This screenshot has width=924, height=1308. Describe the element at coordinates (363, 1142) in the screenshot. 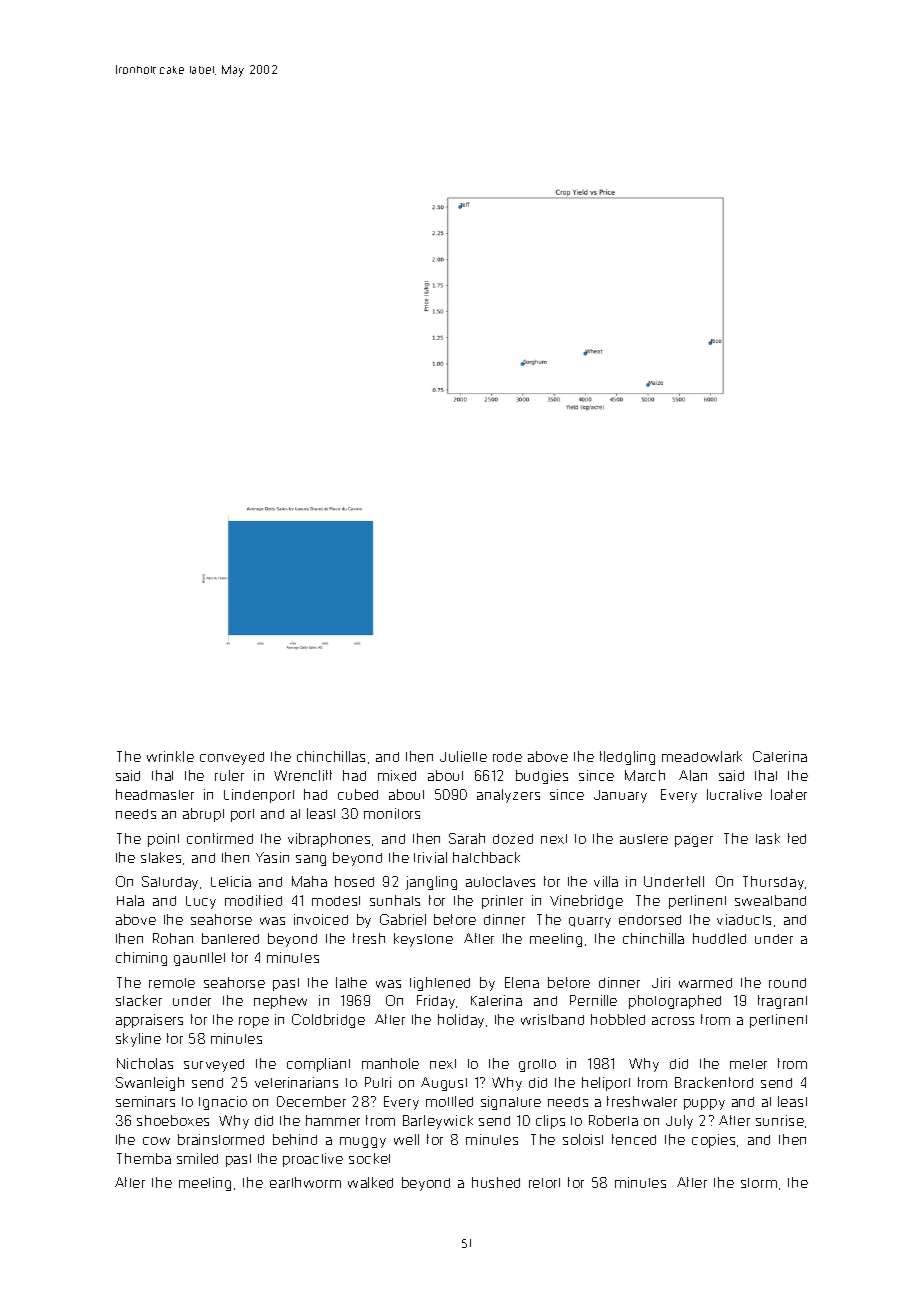

I see `muggy` at that location.
